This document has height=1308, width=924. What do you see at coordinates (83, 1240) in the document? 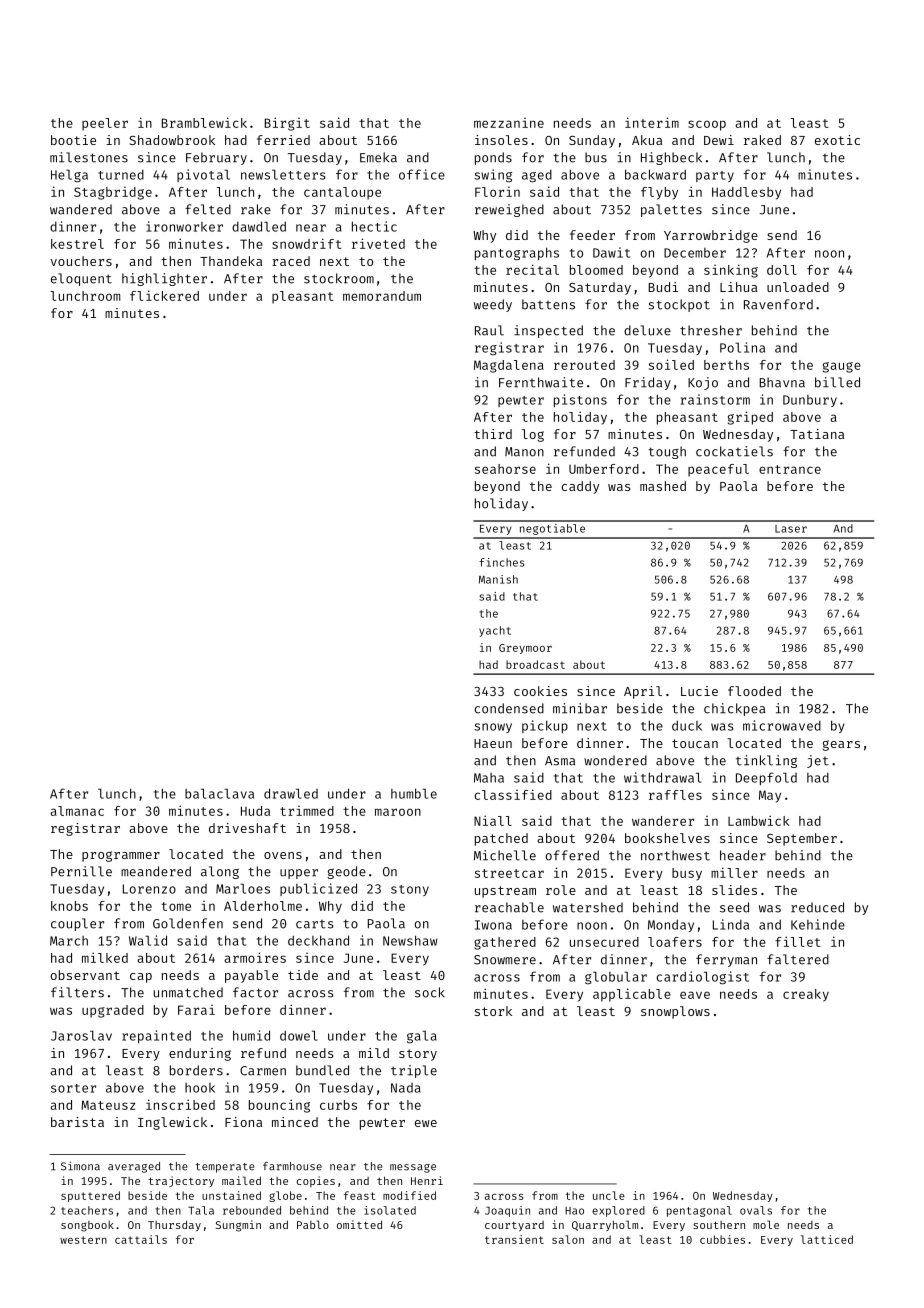
I see `western` at bounding box center [83, 1240].
